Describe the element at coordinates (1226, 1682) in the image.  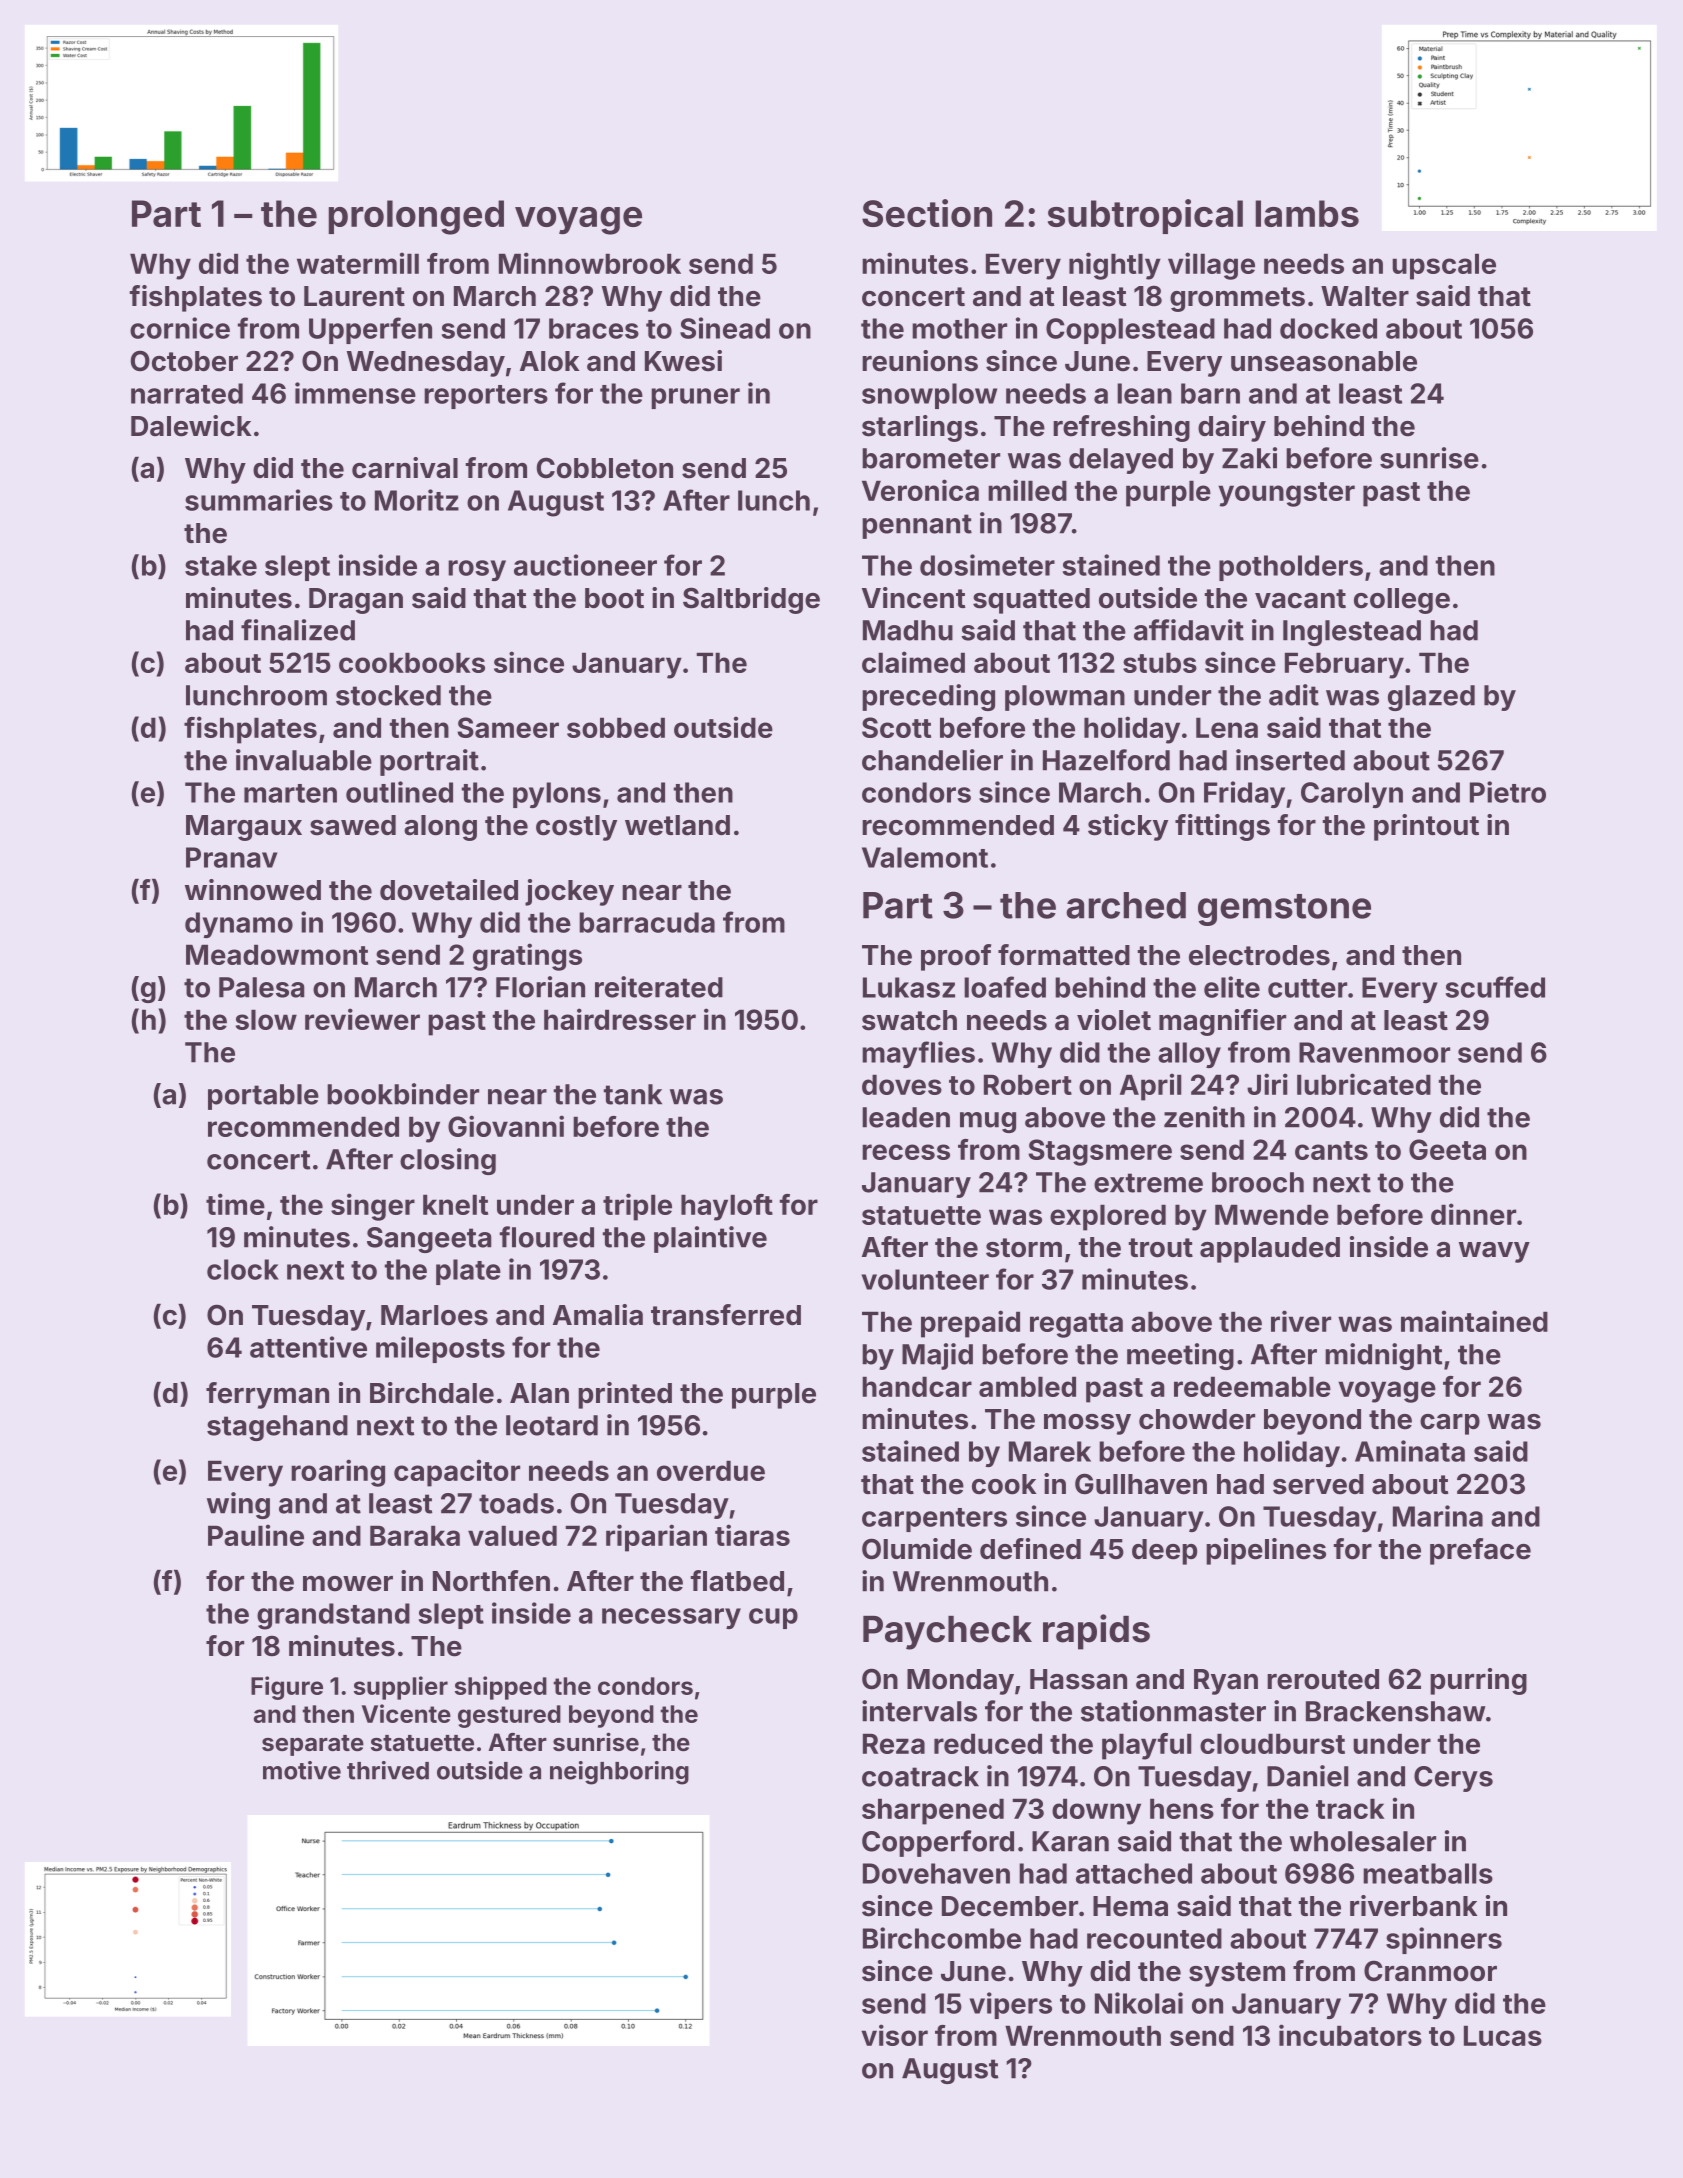
I see `Ryan` at that location.
